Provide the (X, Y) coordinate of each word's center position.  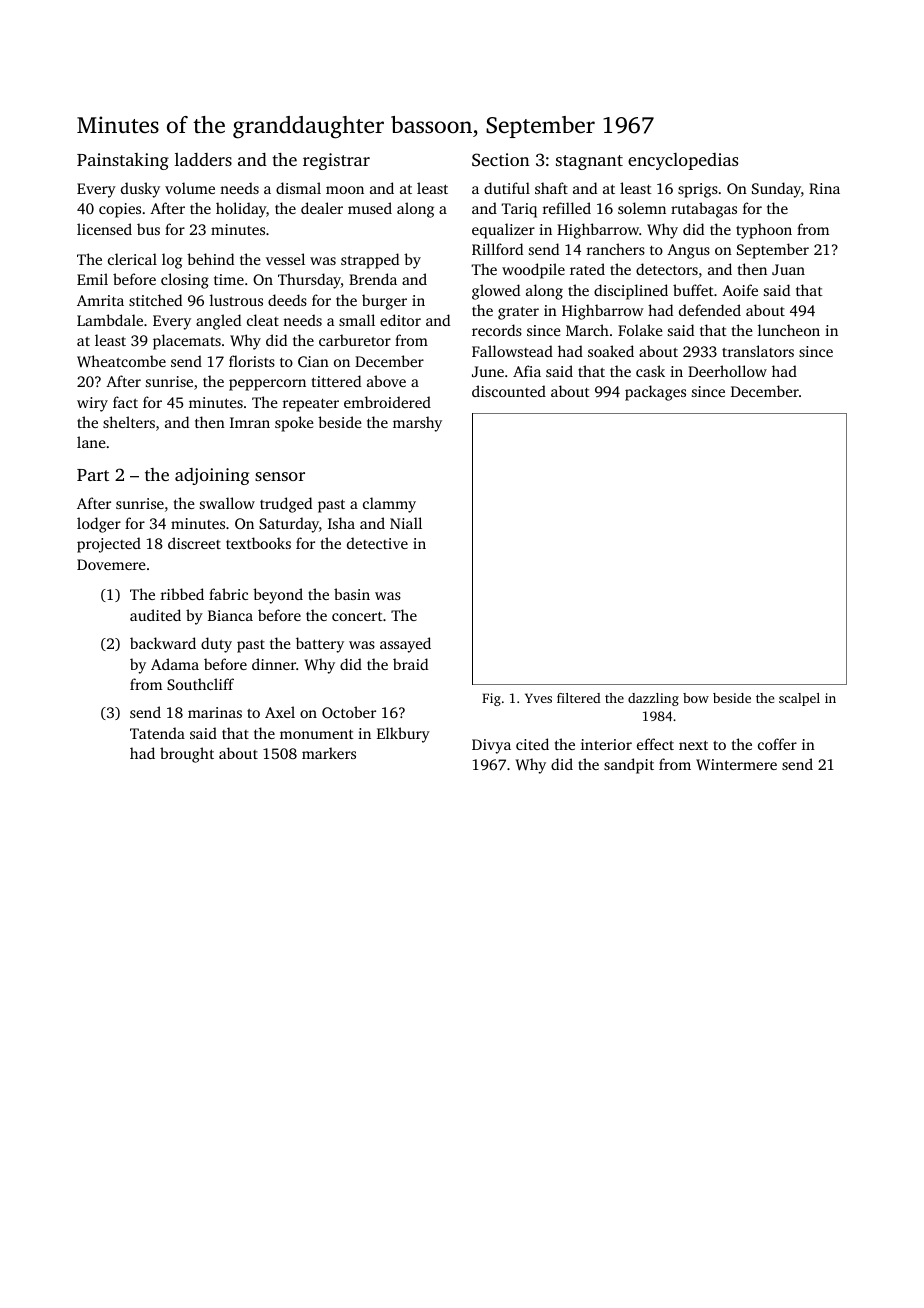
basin (352, 594)
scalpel (799, 699)
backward (163, 643)
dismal (298, 188)
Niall (406, 523)
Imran (250, 422)
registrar (336, 161)
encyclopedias (683, 161)
